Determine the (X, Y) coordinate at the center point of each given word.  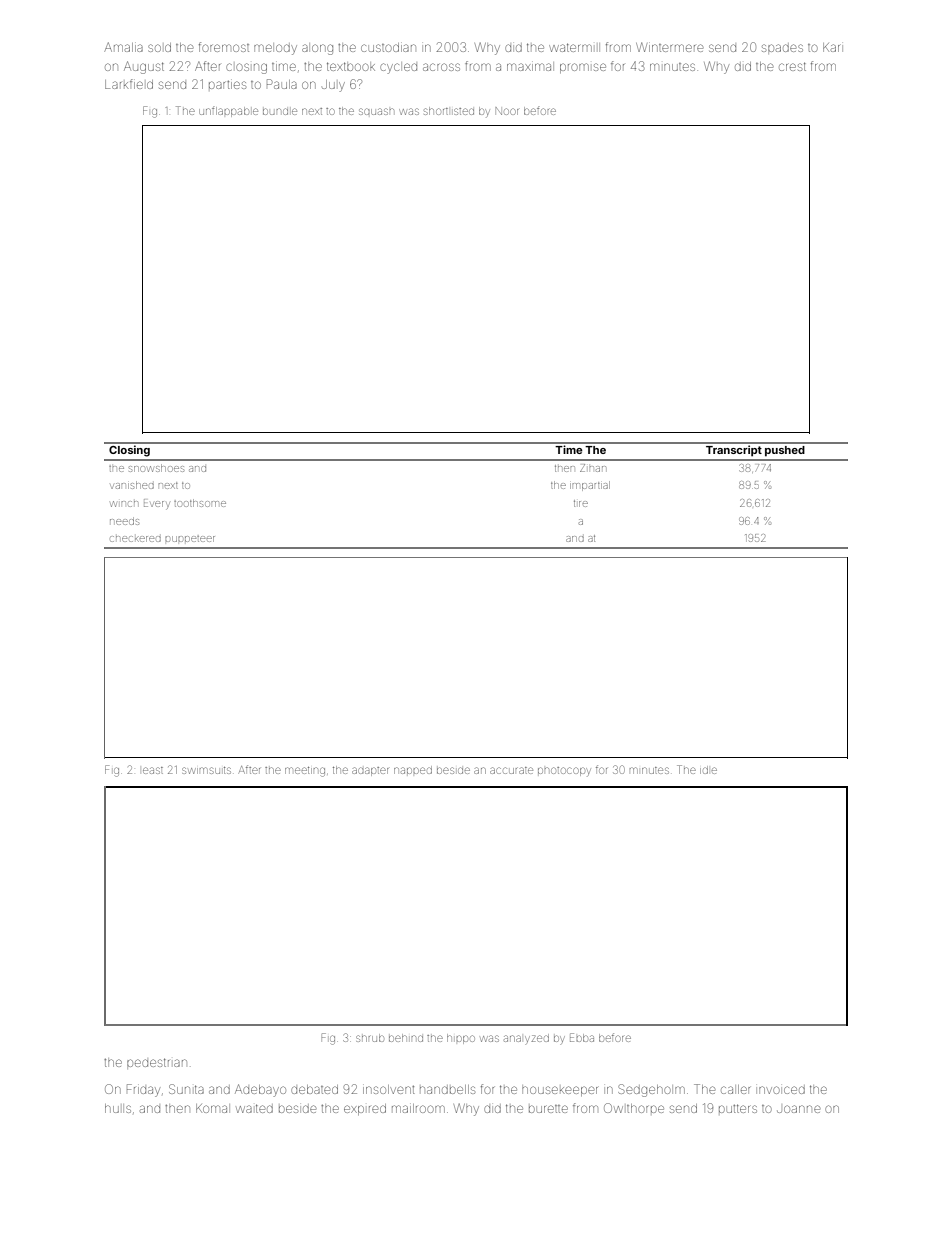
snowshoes (156, 468)
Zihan (593, 468)
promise (583, 68)
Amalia (123, 47)
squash (376, 111)
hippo (461, 1039)
